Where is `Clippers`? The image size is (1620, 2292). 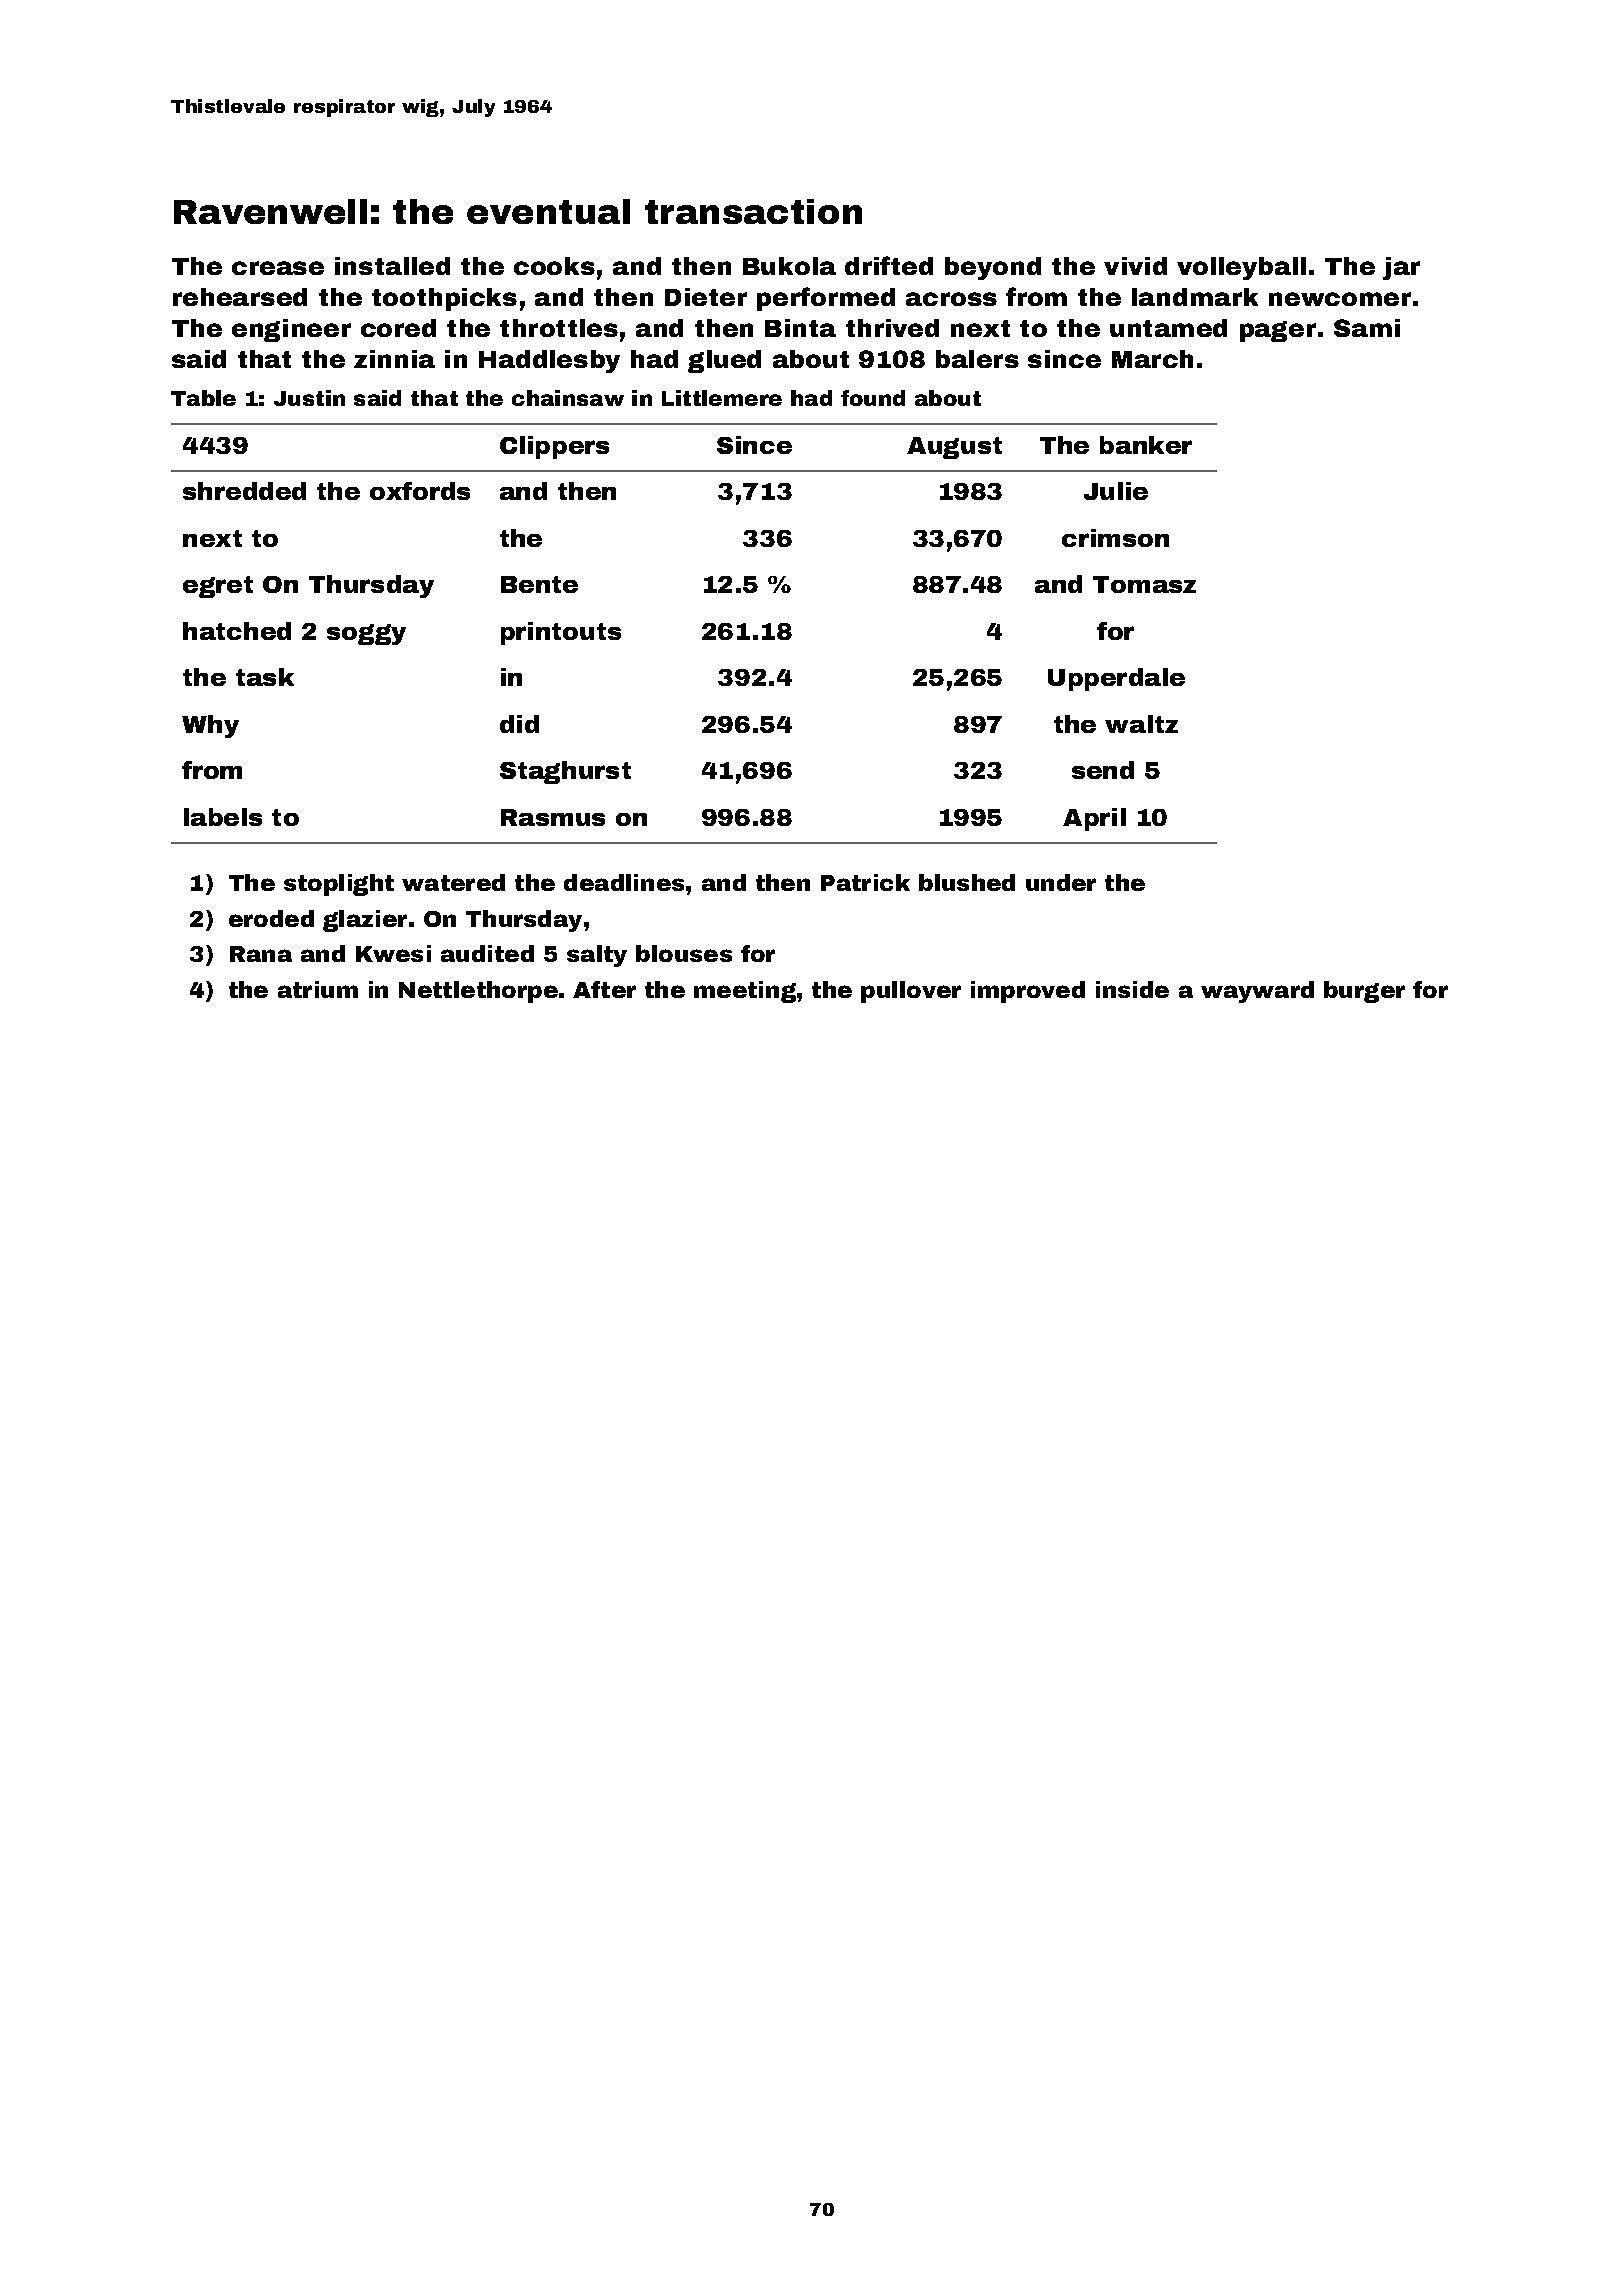 Clippers is located at coordinates (554, 447).
